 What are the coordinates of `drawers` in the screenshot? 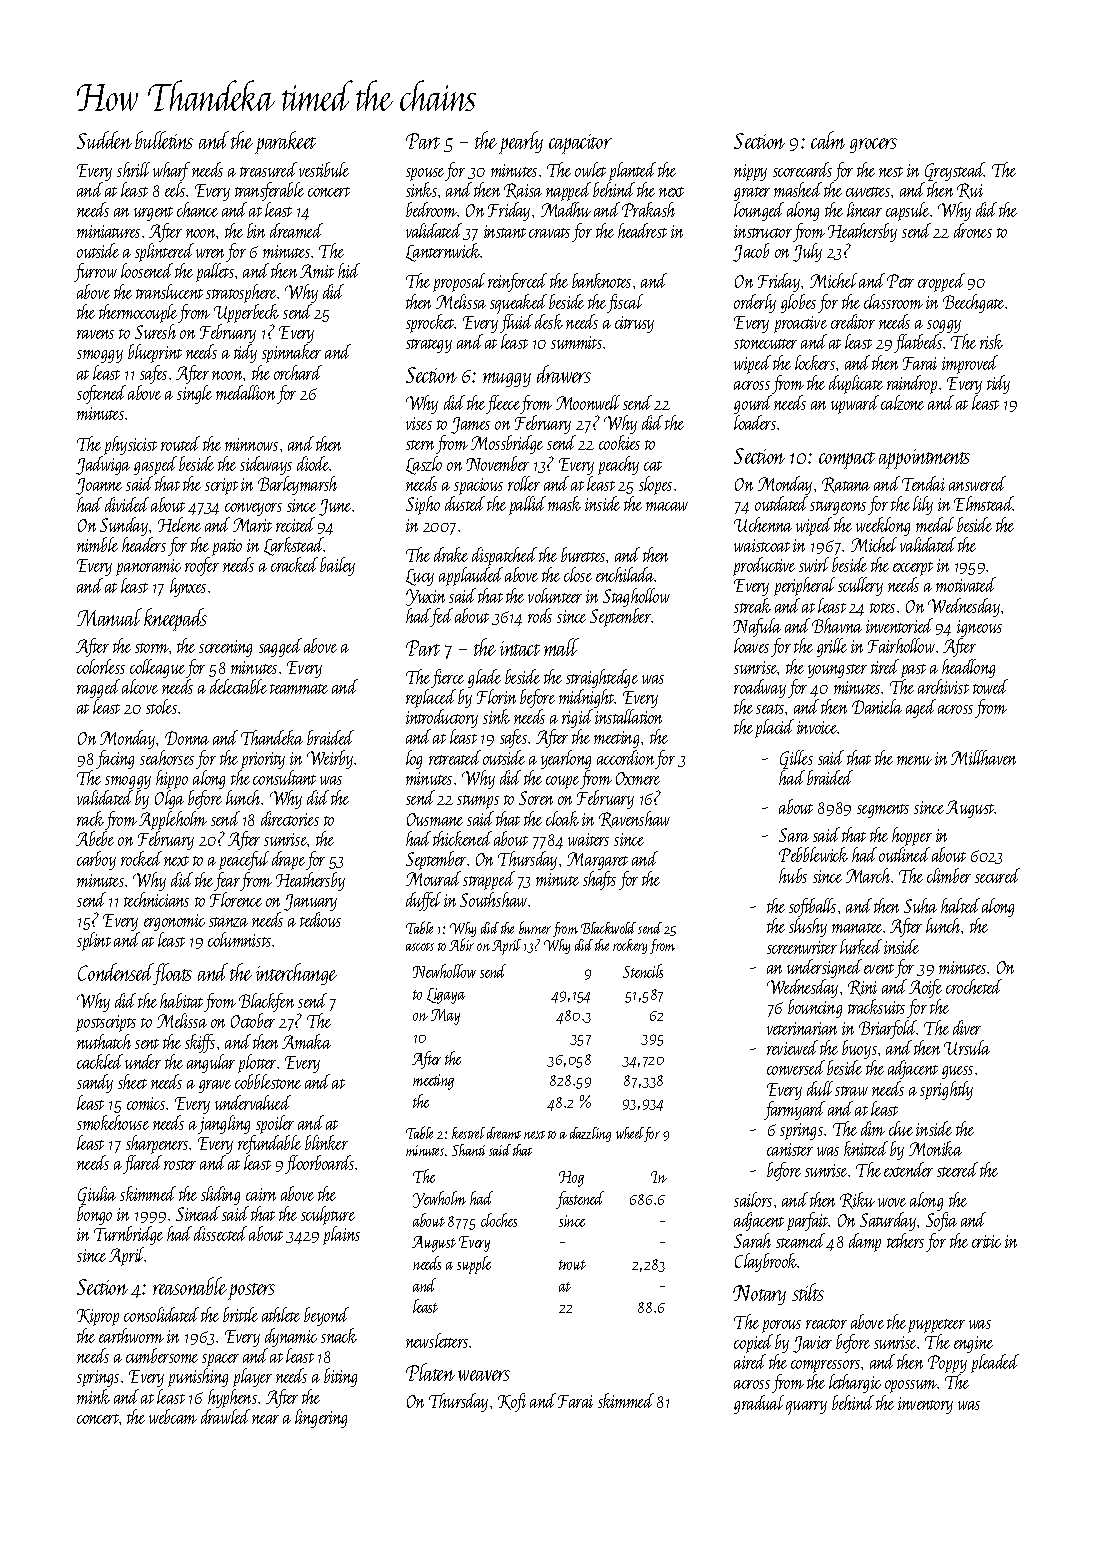 It's located at (564, 374).
